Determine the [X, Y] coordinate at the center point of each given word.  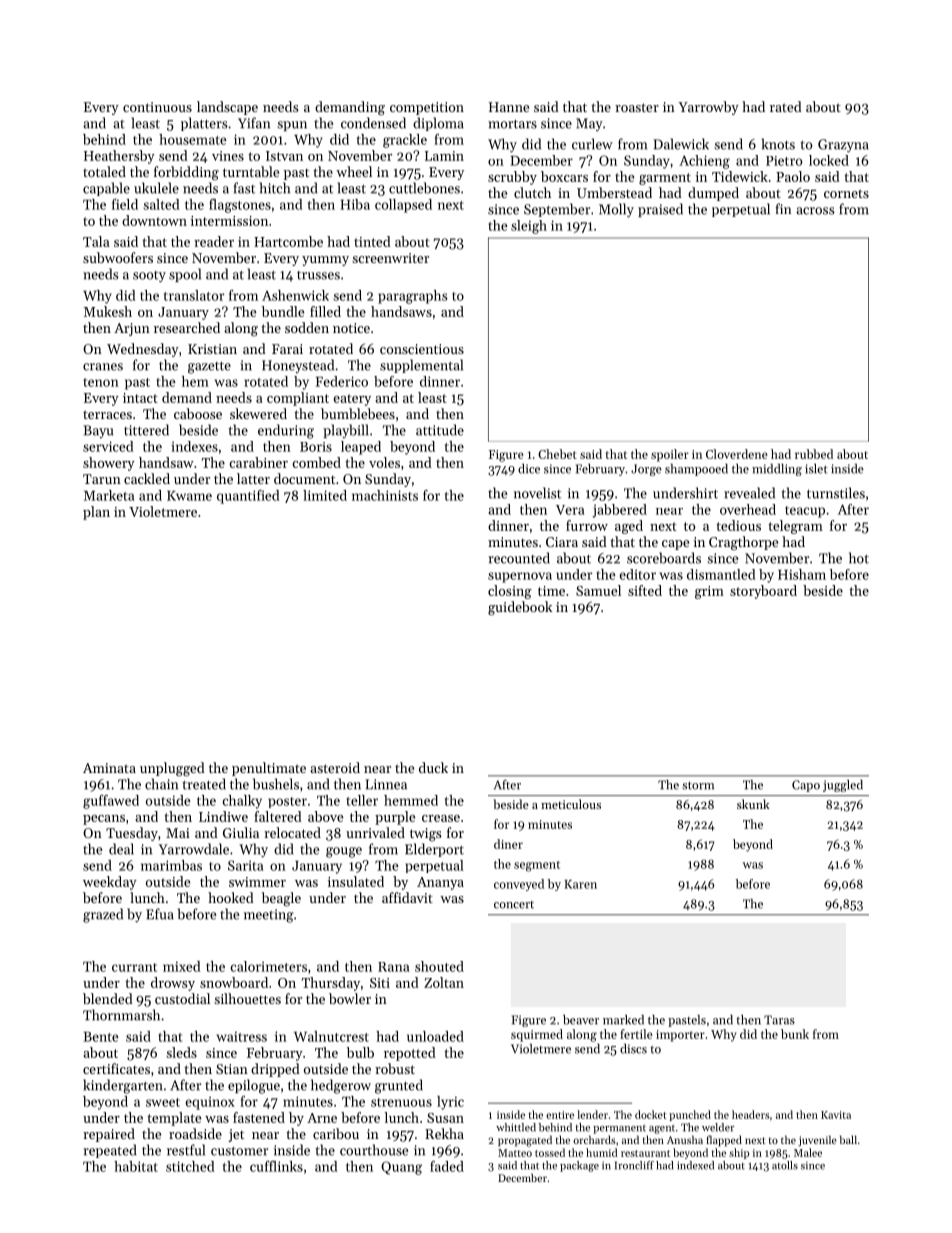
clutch [532, 192]
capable [106, 189]
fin [783, 208]
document [304, 478]
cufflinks [276, 1166]
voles [384, 462]
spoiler [670, 455]
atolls [785, 1165]
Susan [445, 1118]
